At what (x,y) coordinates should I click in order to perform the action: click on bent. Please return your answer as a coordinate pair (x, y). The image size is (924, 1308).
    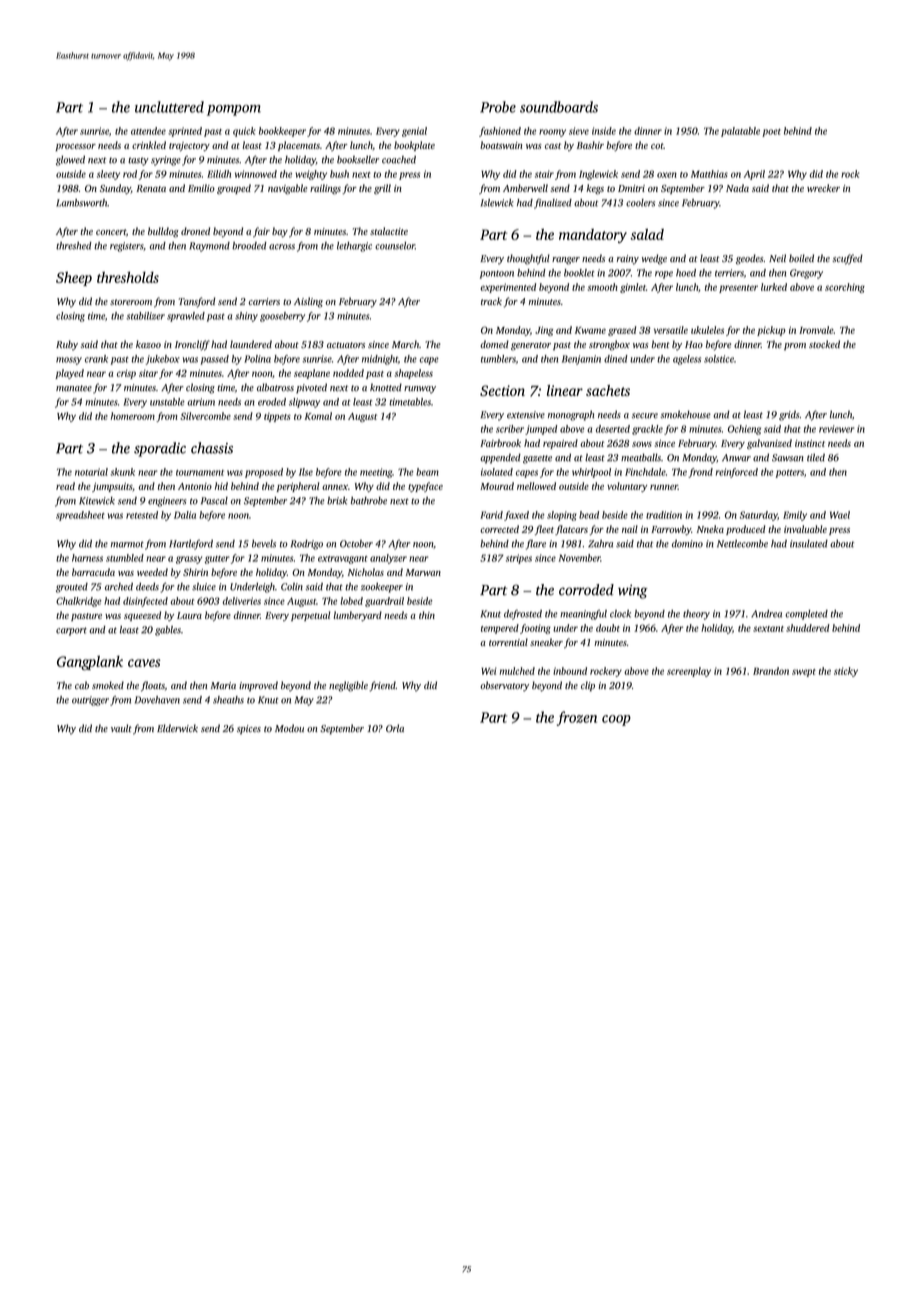
    Looking at the image, I should click on (661, 344).
